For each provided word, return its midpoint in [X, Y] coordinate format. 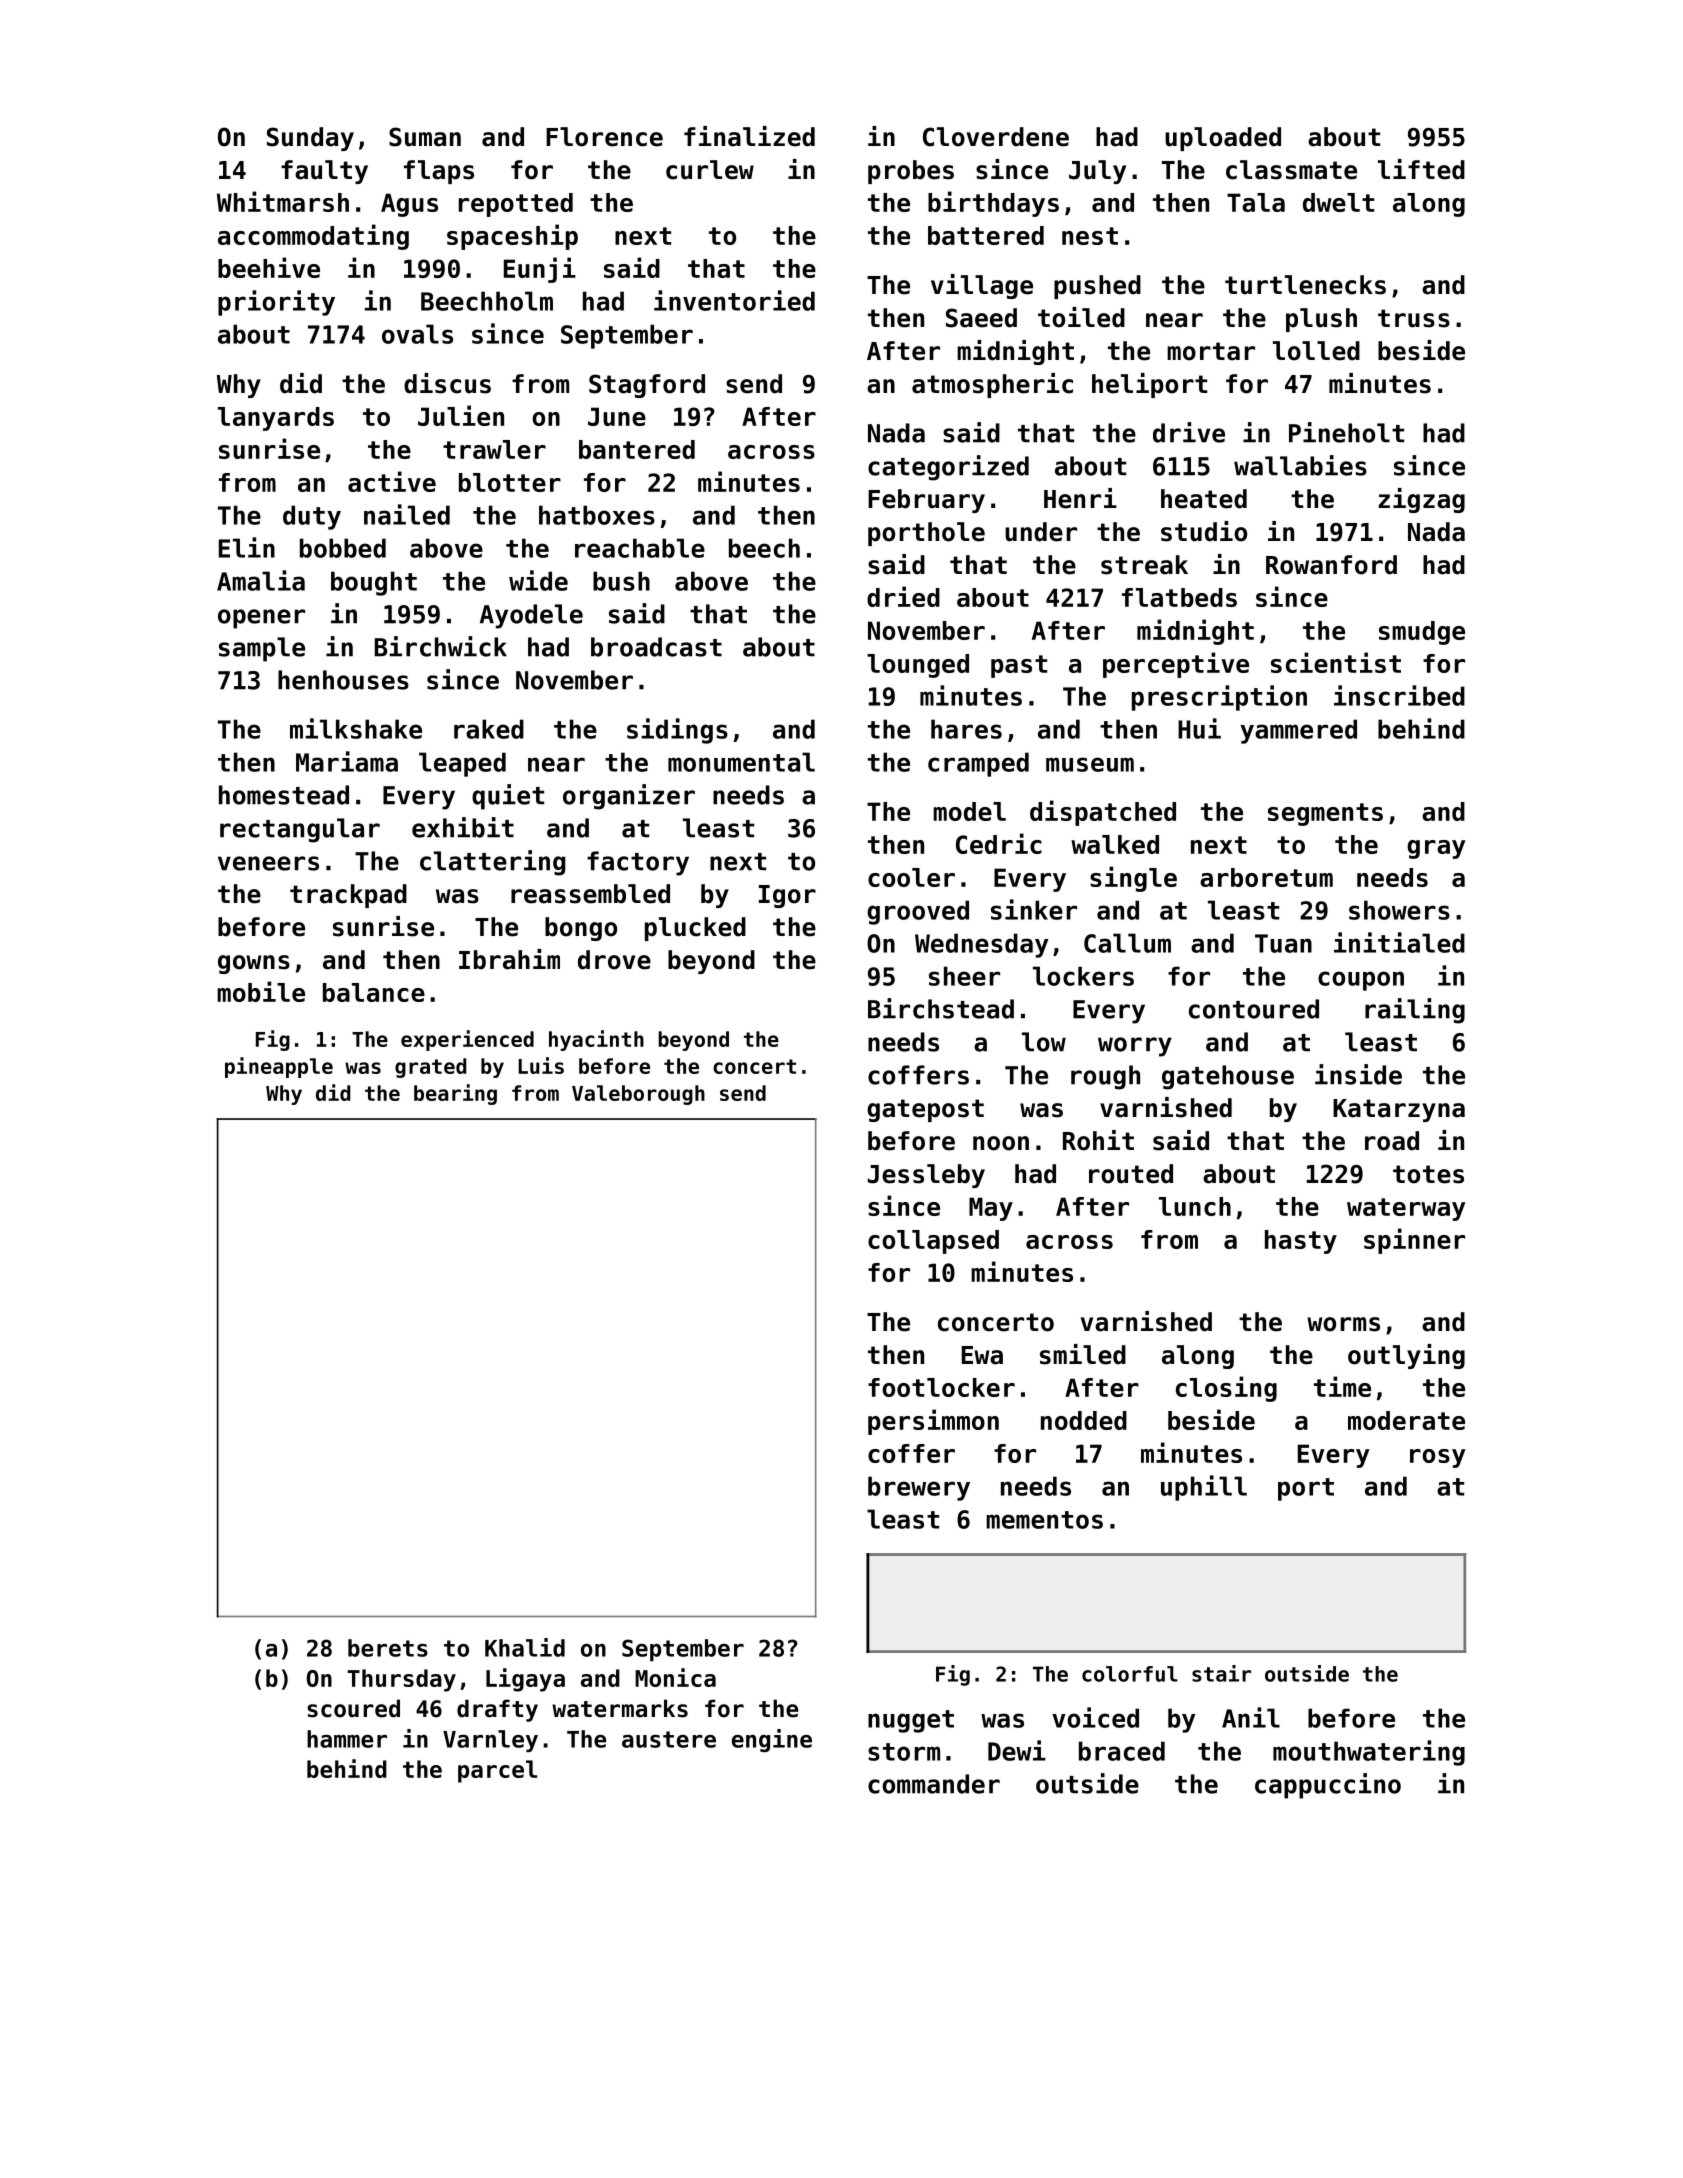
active [392, 481]
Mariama [347, 761]
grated [430, 1068]
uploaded [1223, 139]
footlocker [941, 1387]
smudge [1422, 633]
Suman [425, 137]
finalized [749, 136]
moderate [1406, 1420]
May [991, 1209]
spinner [1414, 1241]
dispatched [1103, 813]
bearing [455, 1094]
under [1041, 532]
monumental [741, 762]
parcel [497, 1771]
